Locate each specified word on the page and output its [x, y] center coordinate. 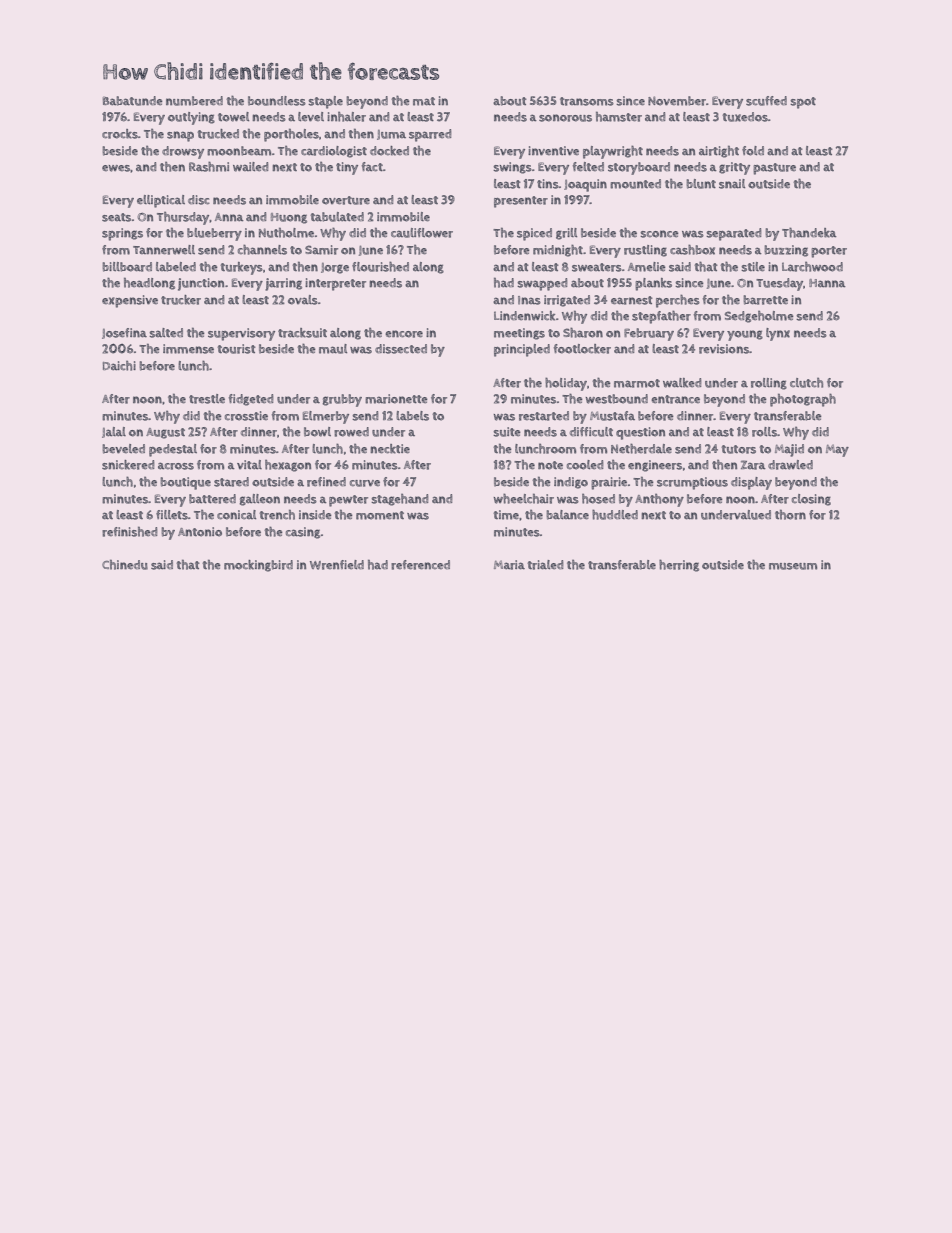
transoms [587, 101]
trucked [218, 134]
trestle [207, 399]
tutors [738, 449]
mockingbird [258, 566]
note [550, 465]
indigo [571, 483]
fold [753, 151]
